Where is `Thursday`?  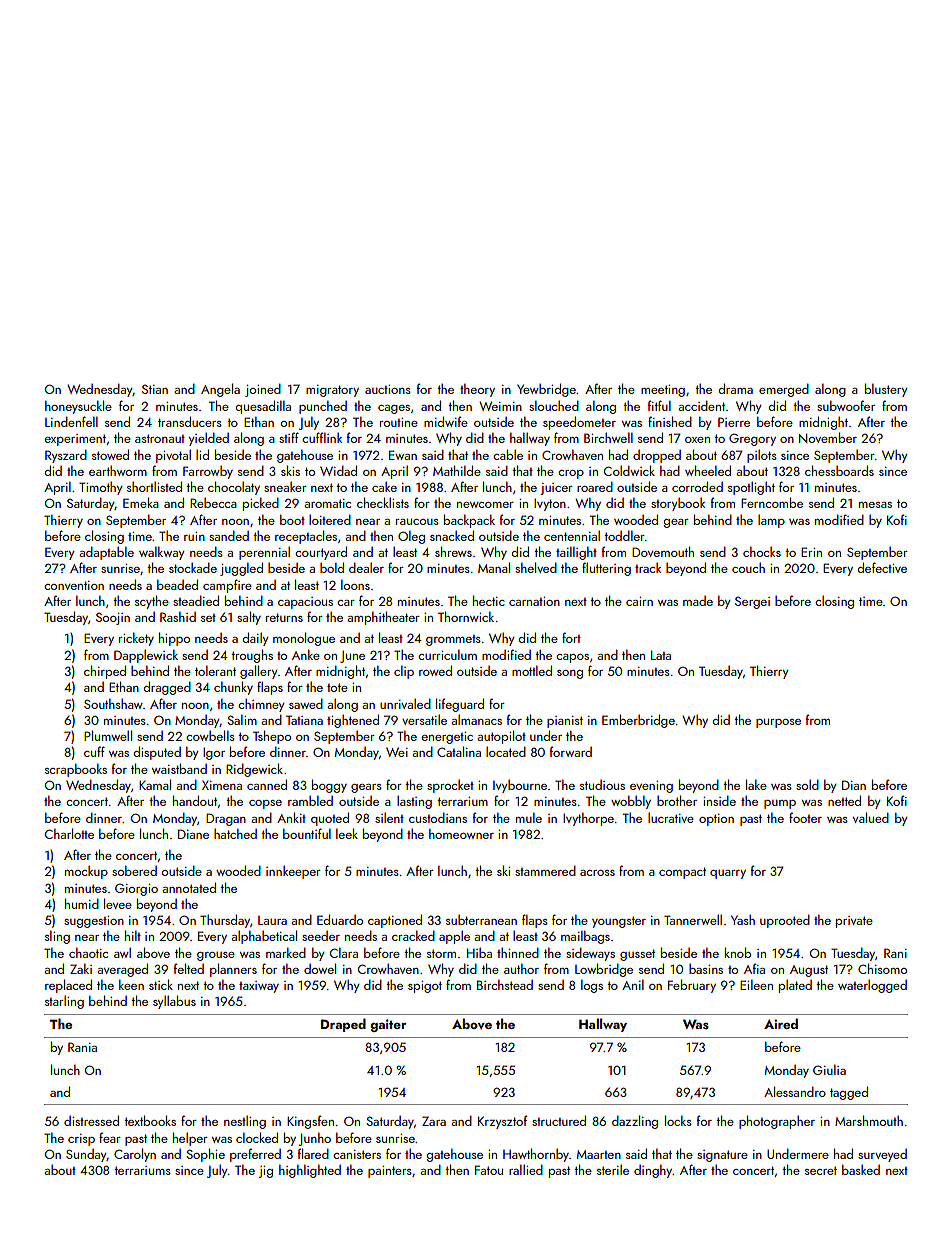 Thursday is located at coordinates (225, 921).
